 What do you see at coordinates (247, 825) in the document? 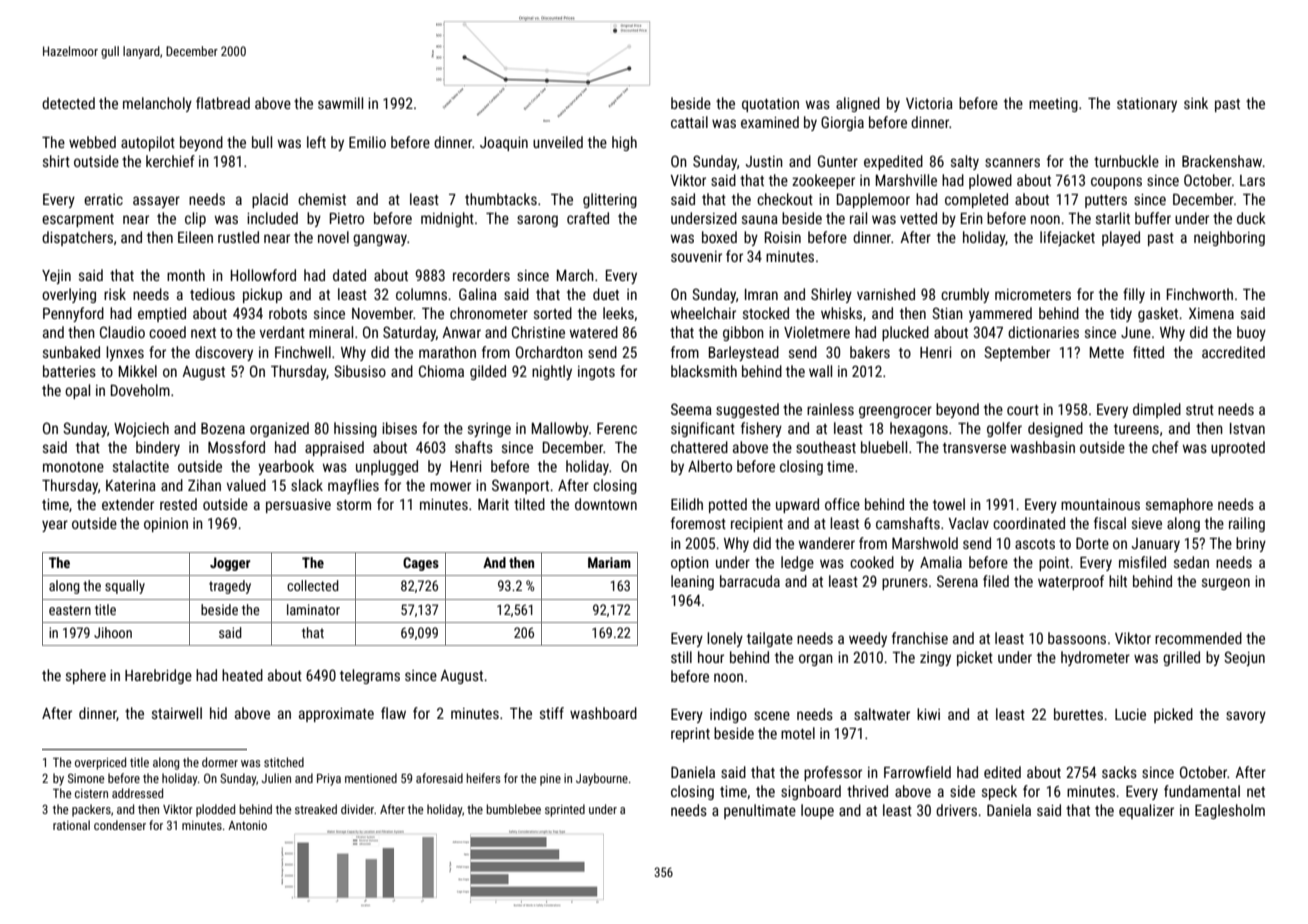
I see `Antonio` at bounding box center [247, 825].
